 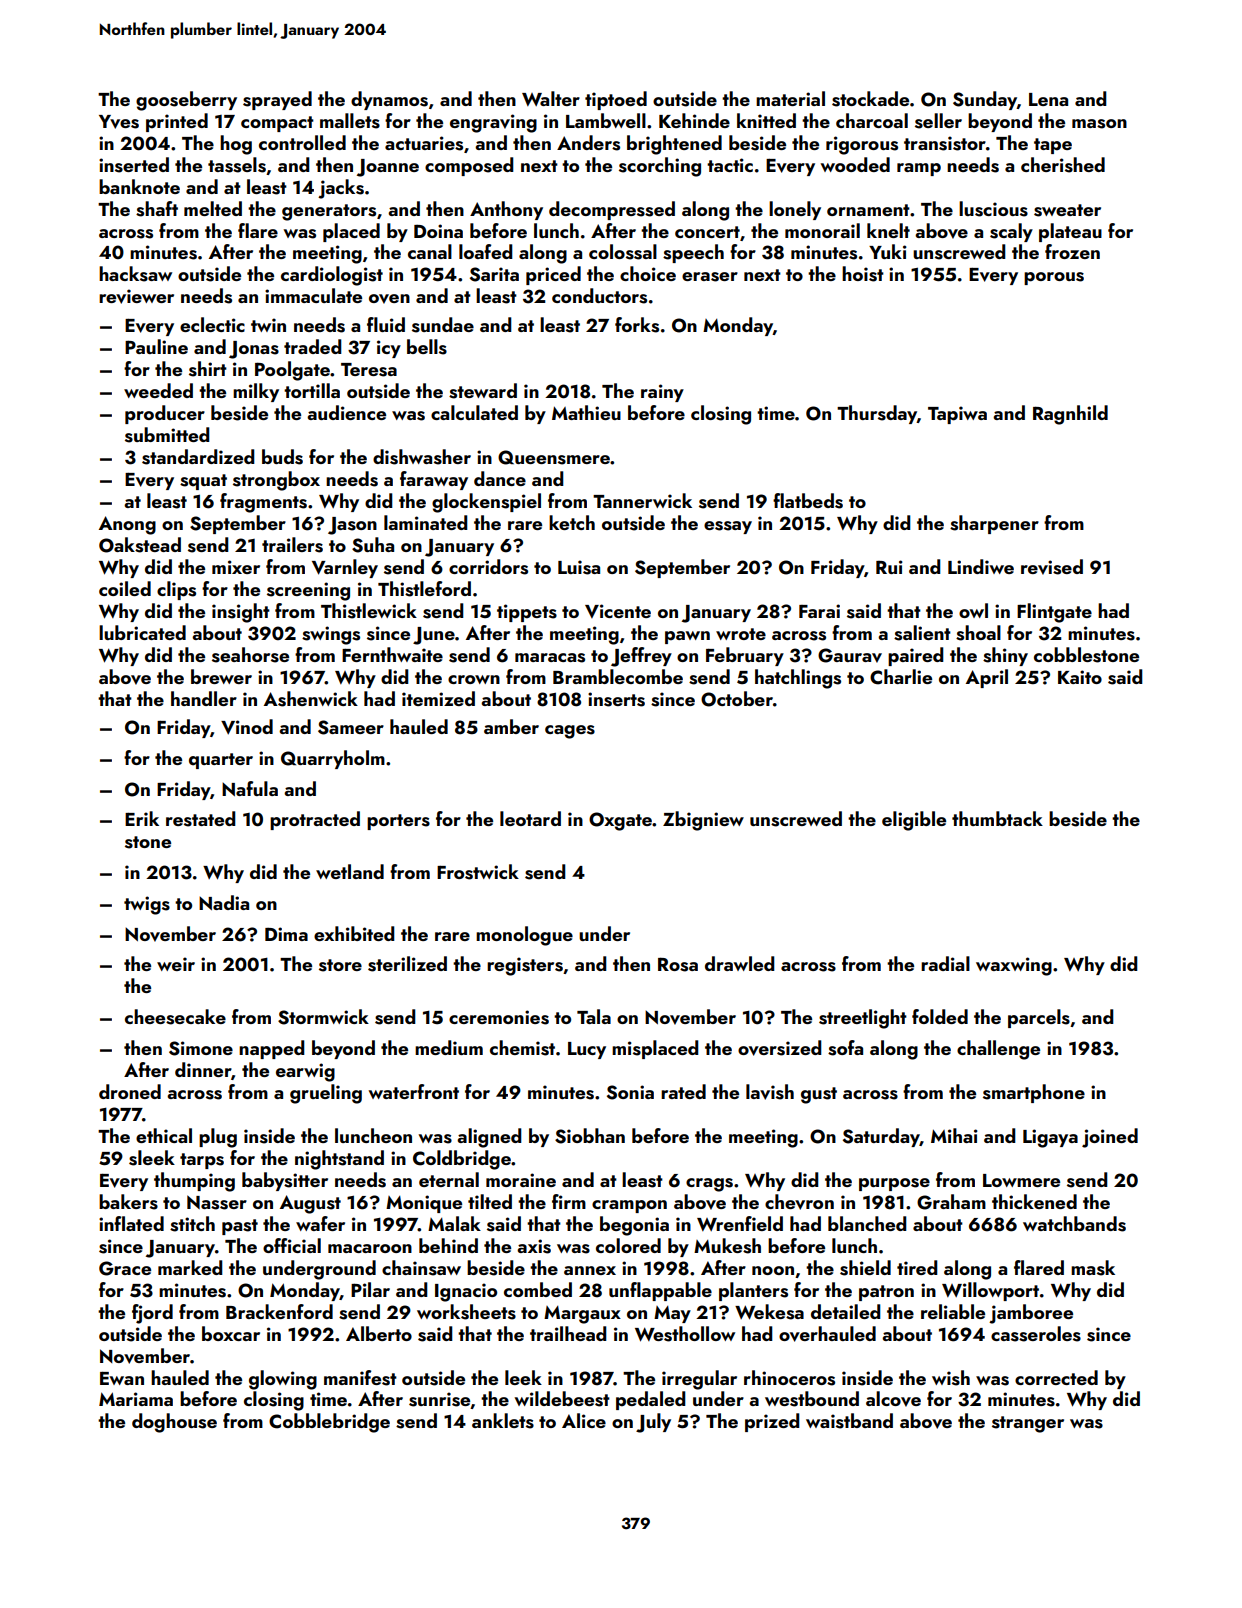 I want to click on Walter, so click(x=551, y=98).
